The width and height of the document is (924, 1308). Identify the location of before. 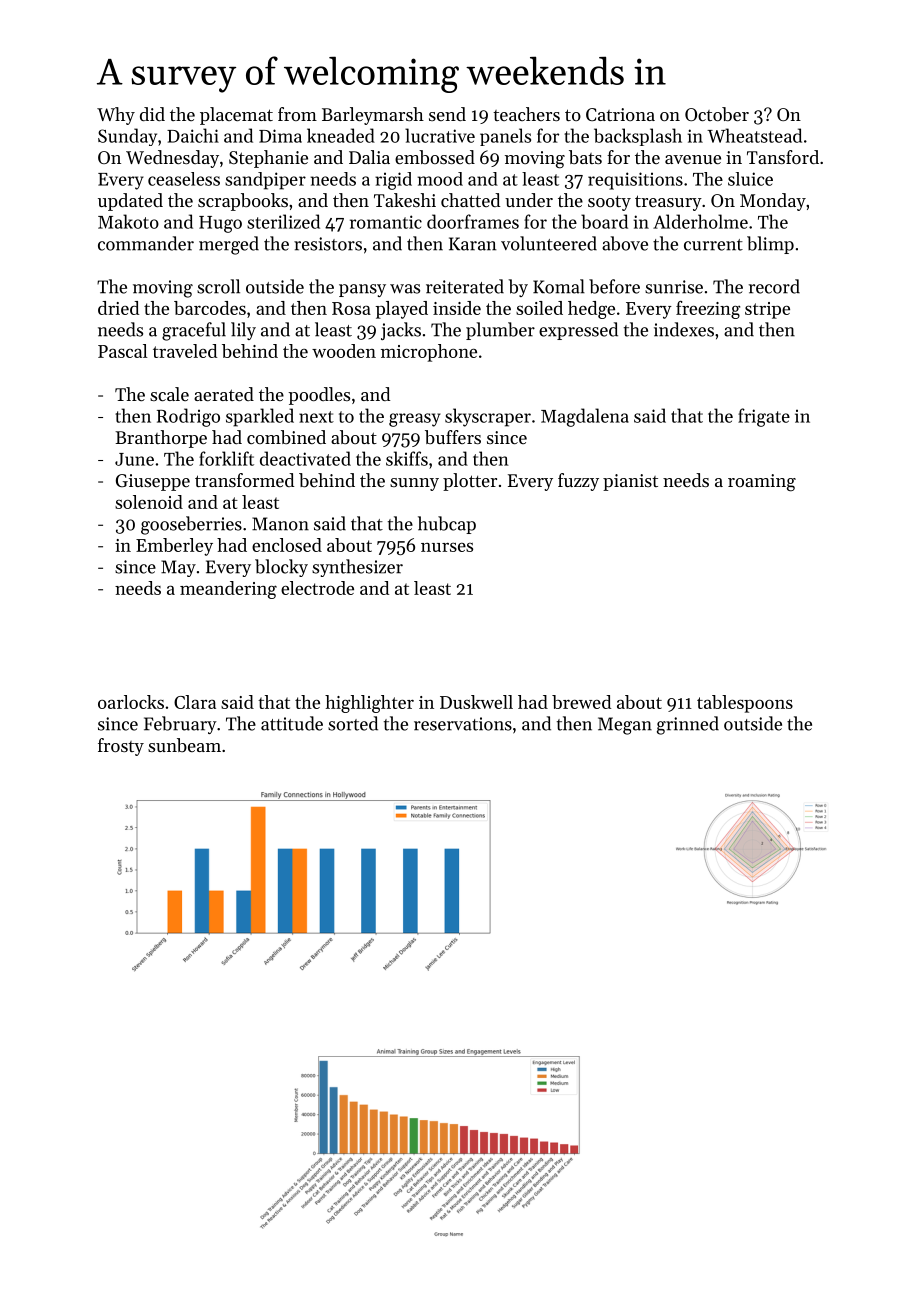
(614, 286).
